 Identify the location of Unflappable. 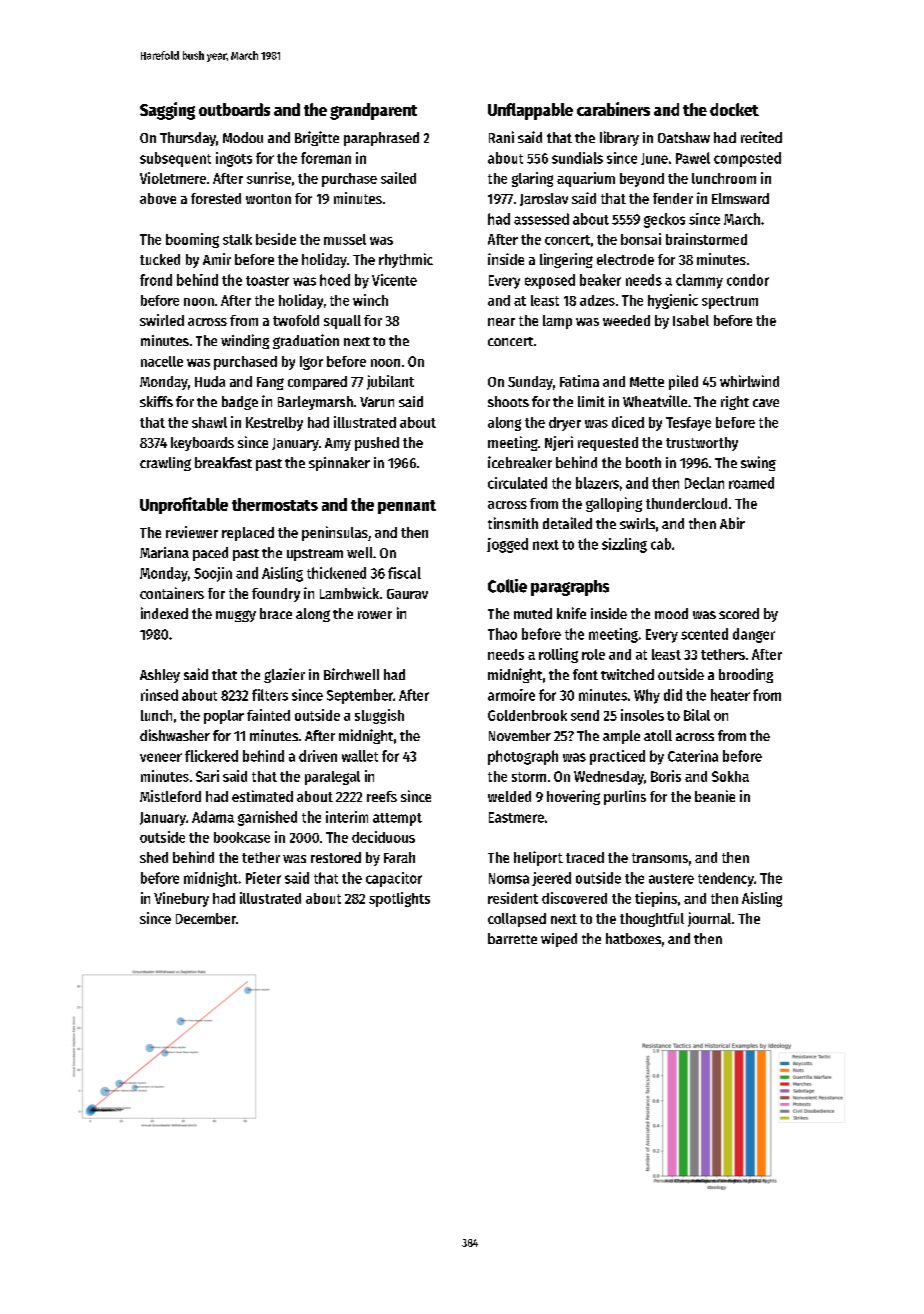
(530, 111).
